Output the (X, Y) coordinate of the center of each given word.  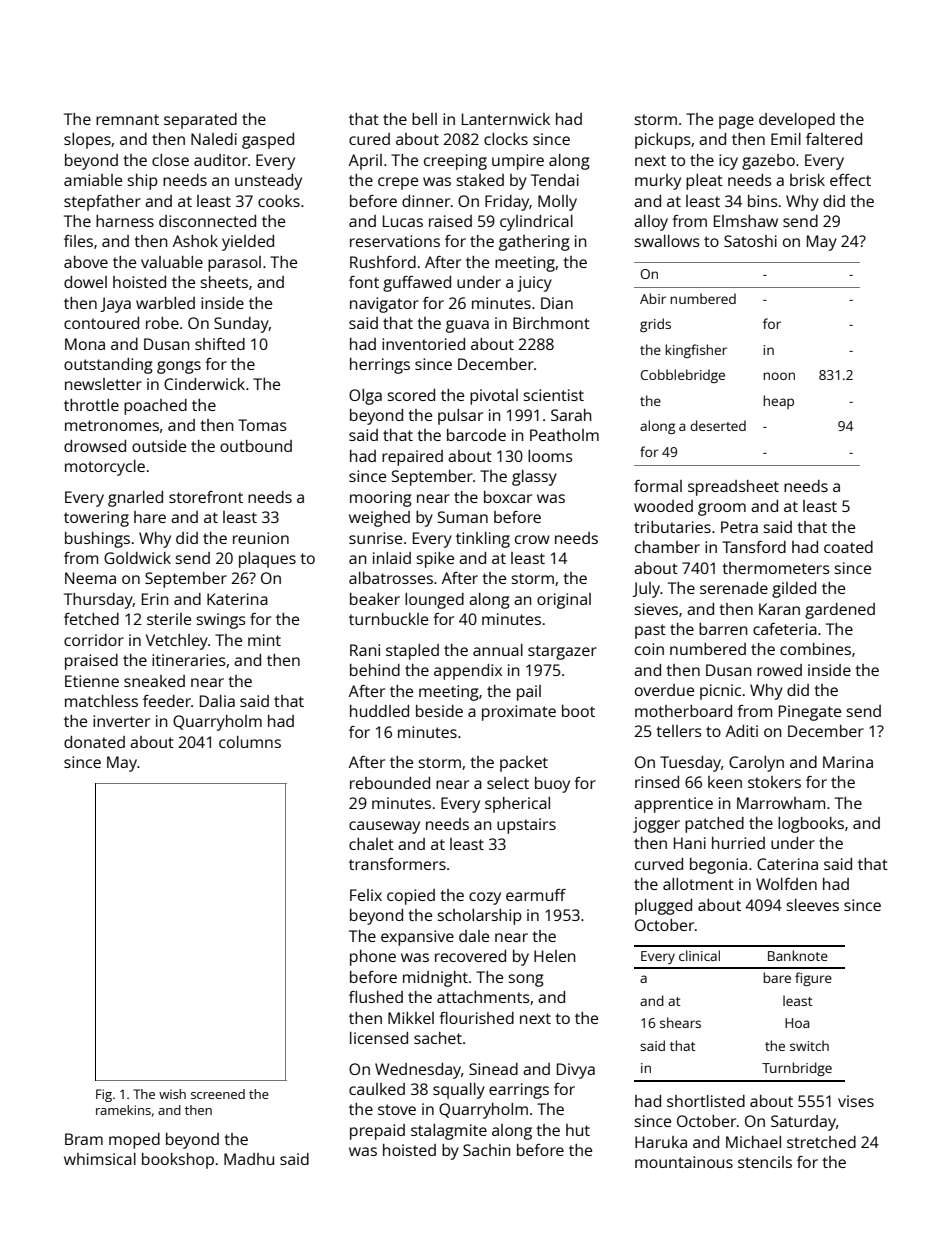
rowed (779, 670)
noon (779, 376)
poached (155, 407)
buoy (552, 785)
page (736, 122)
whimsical (100, 1159)
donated (94, 742)
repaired (412, 458)
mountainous (684, 1162)
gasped (268, 141)
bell (424, 119)
